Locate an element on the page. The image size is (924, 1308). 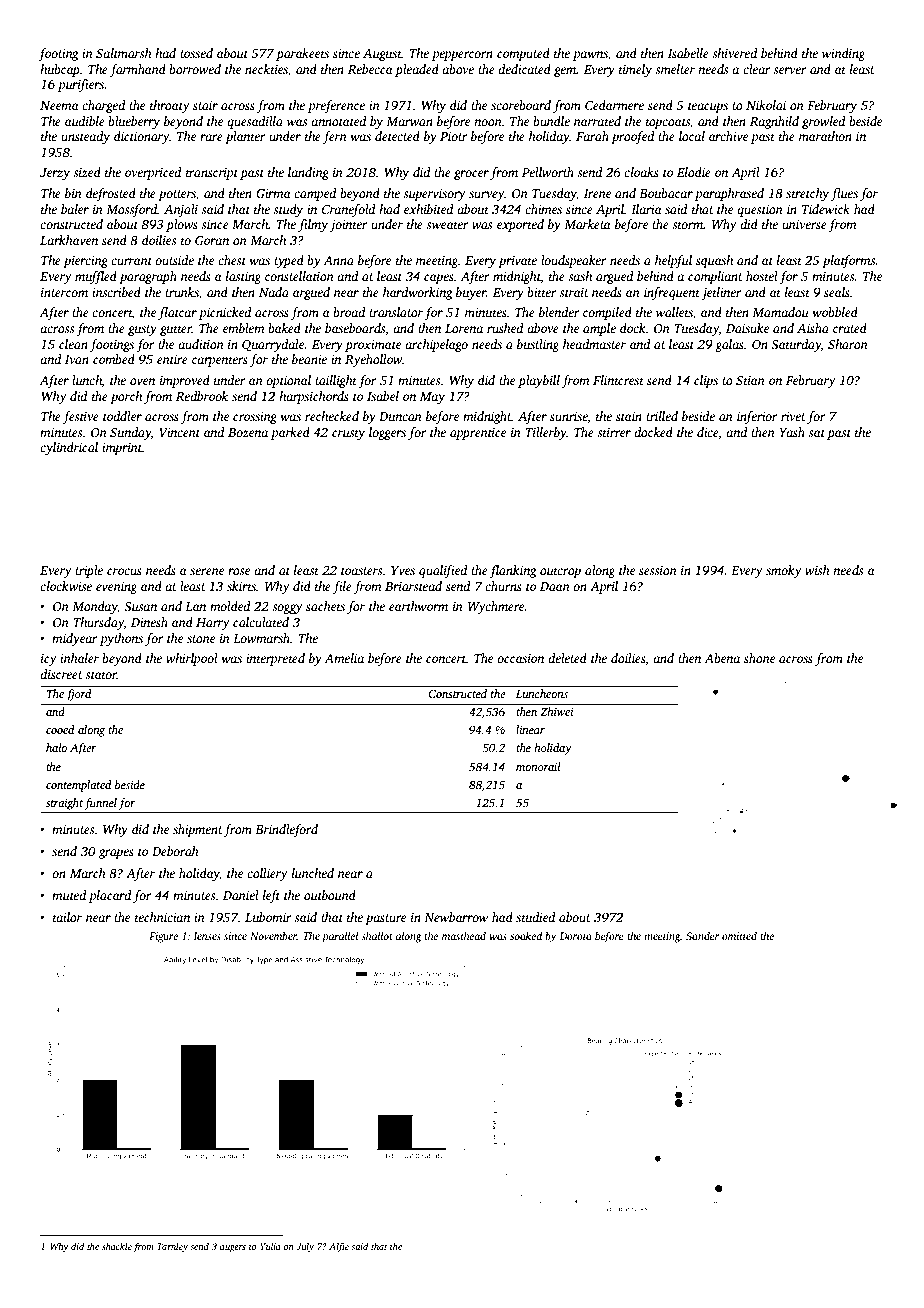
apprentice is located at coordinates (478, 434).
